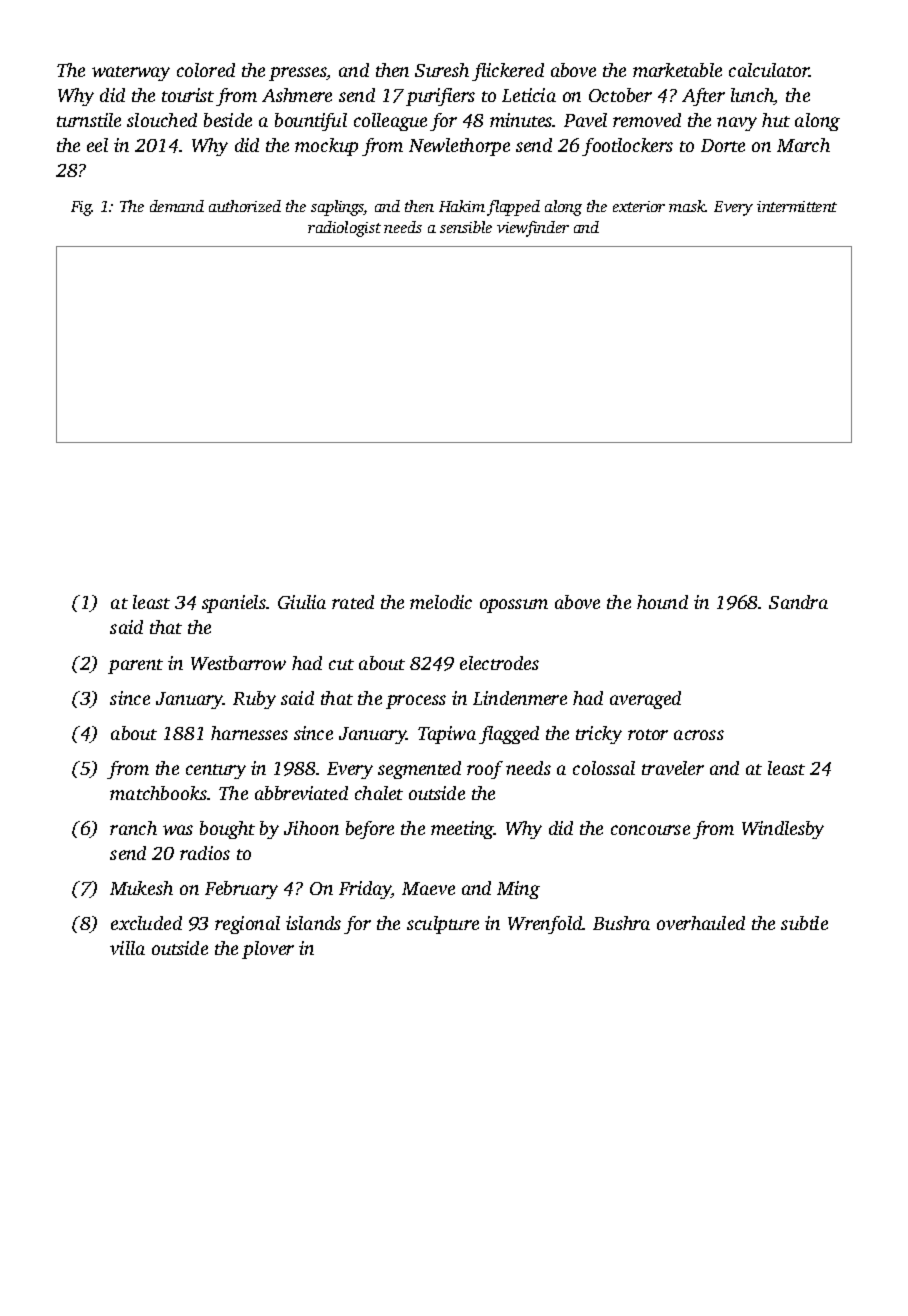  I want to click on intermittent, so click(797, 206).
